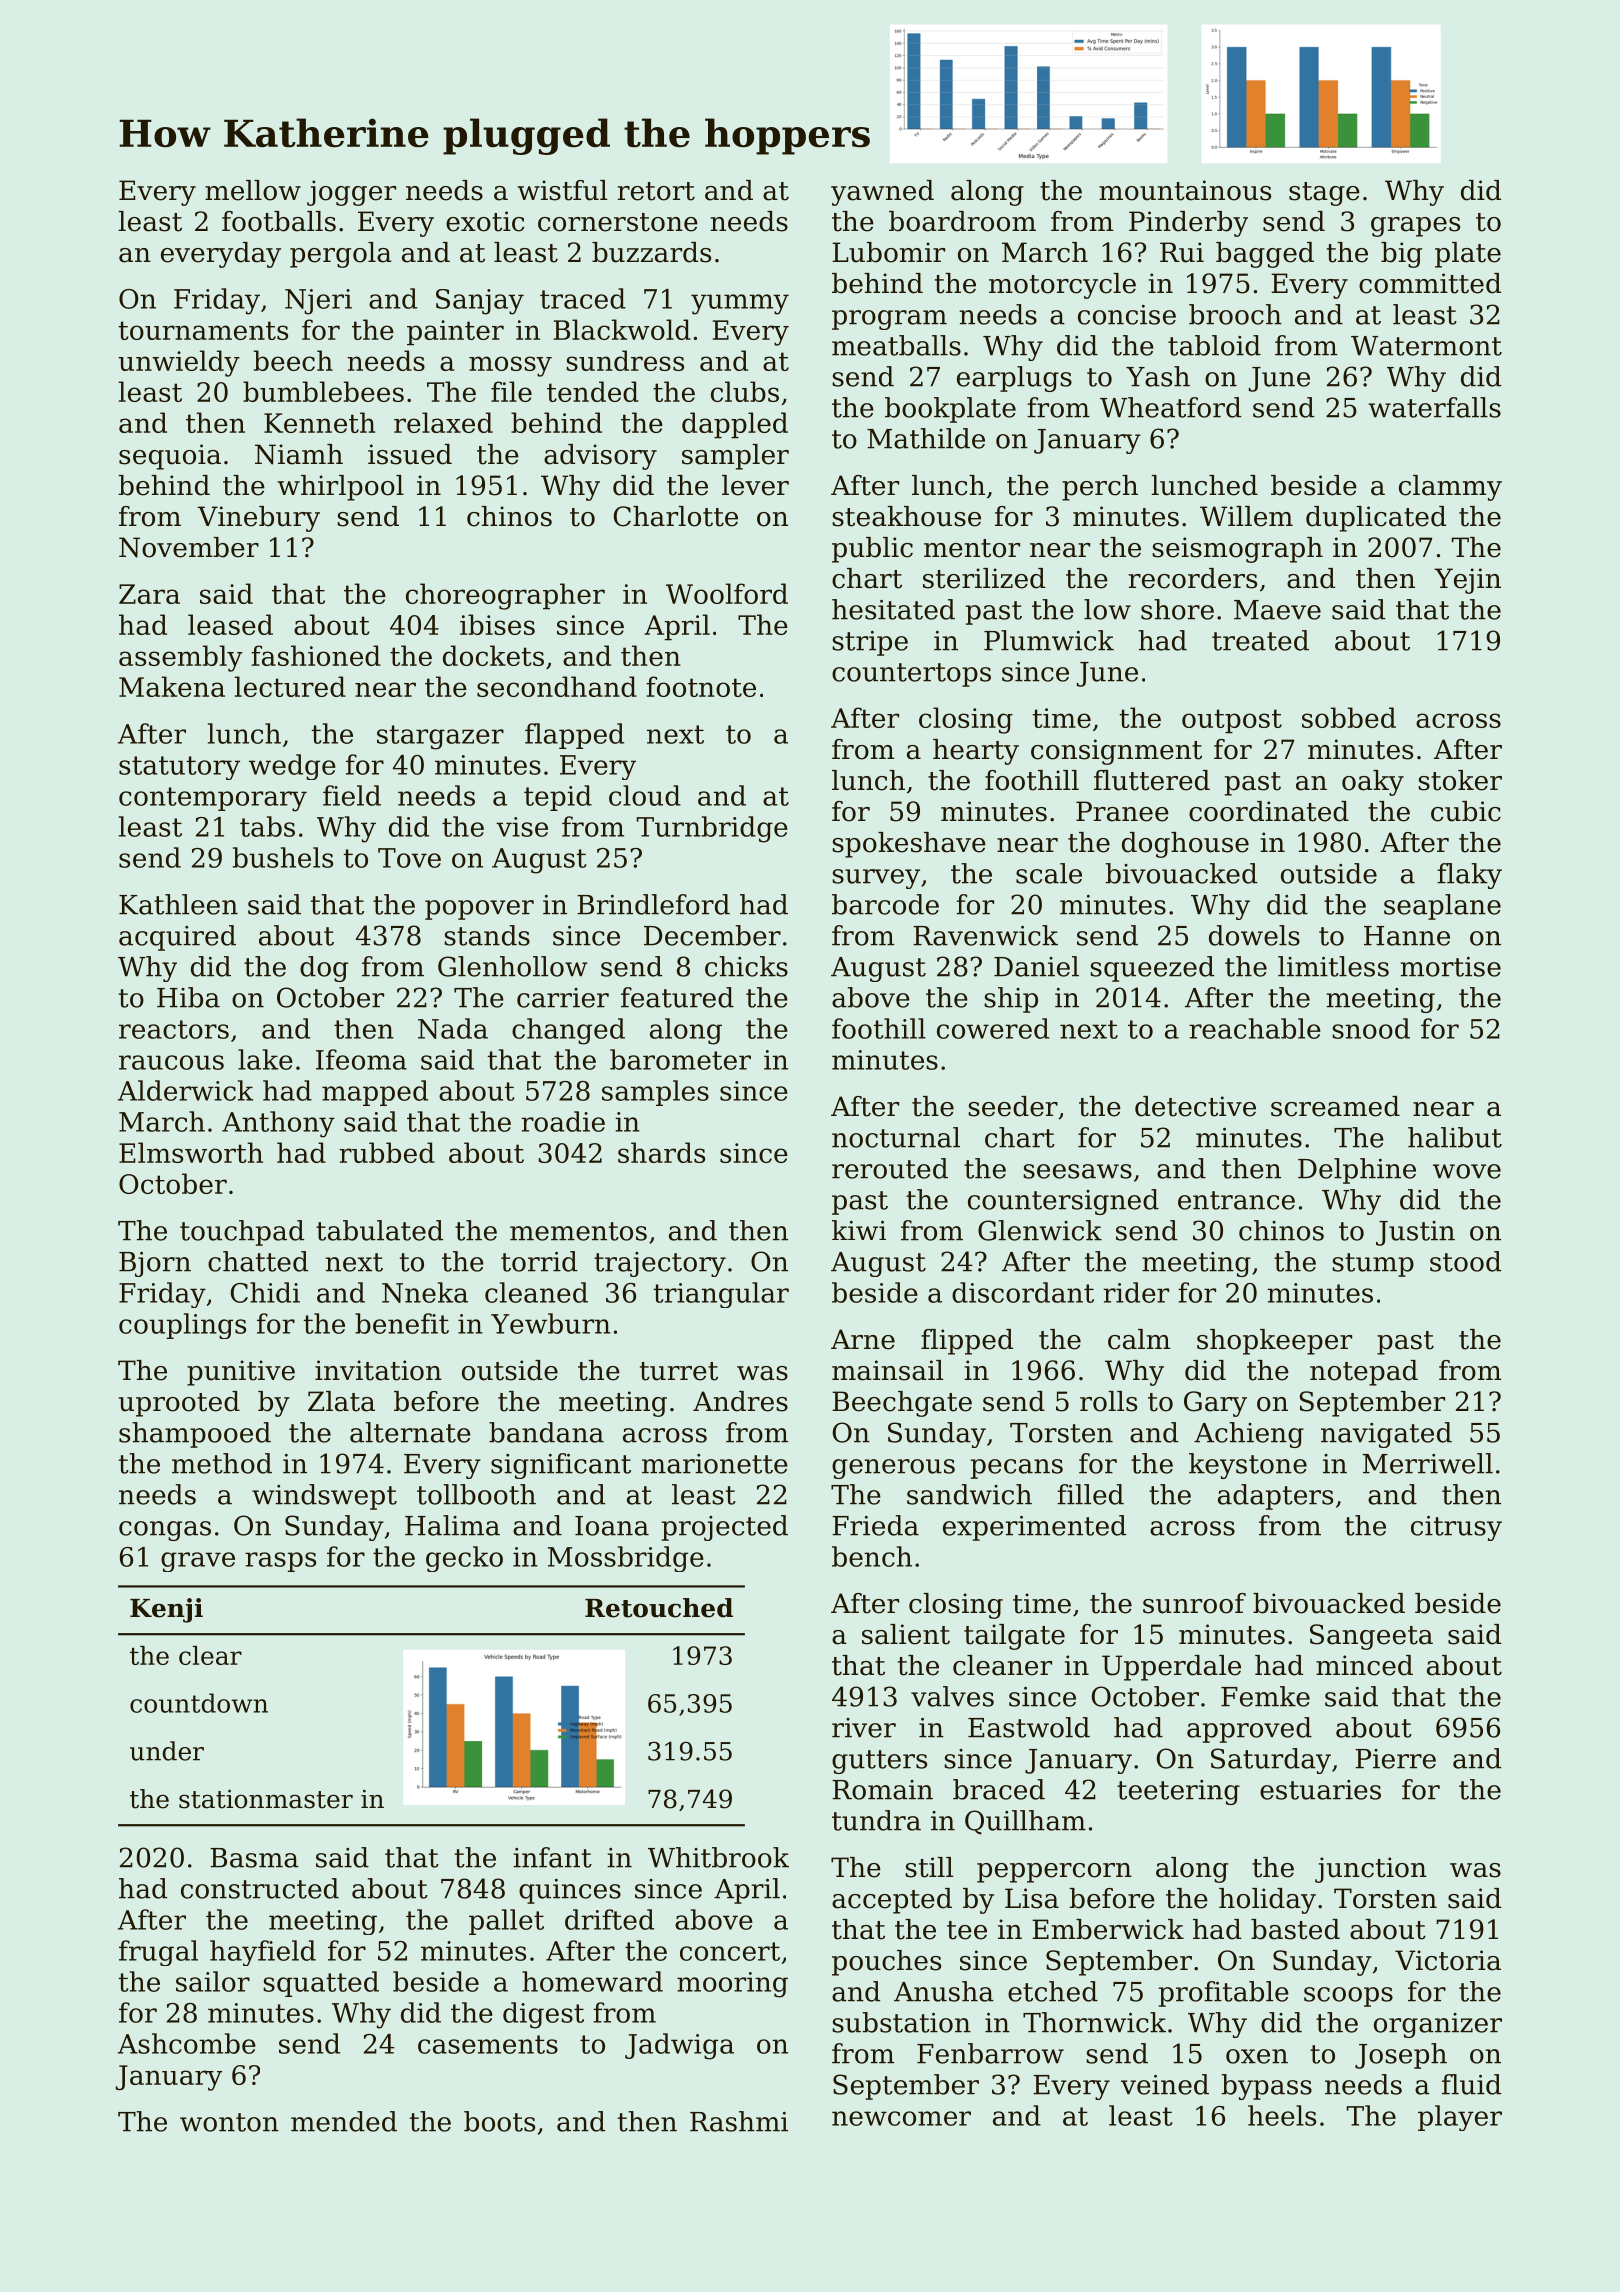 The image size is (1620, 2292). I want to click on squeezed, so click(1152, 969).
